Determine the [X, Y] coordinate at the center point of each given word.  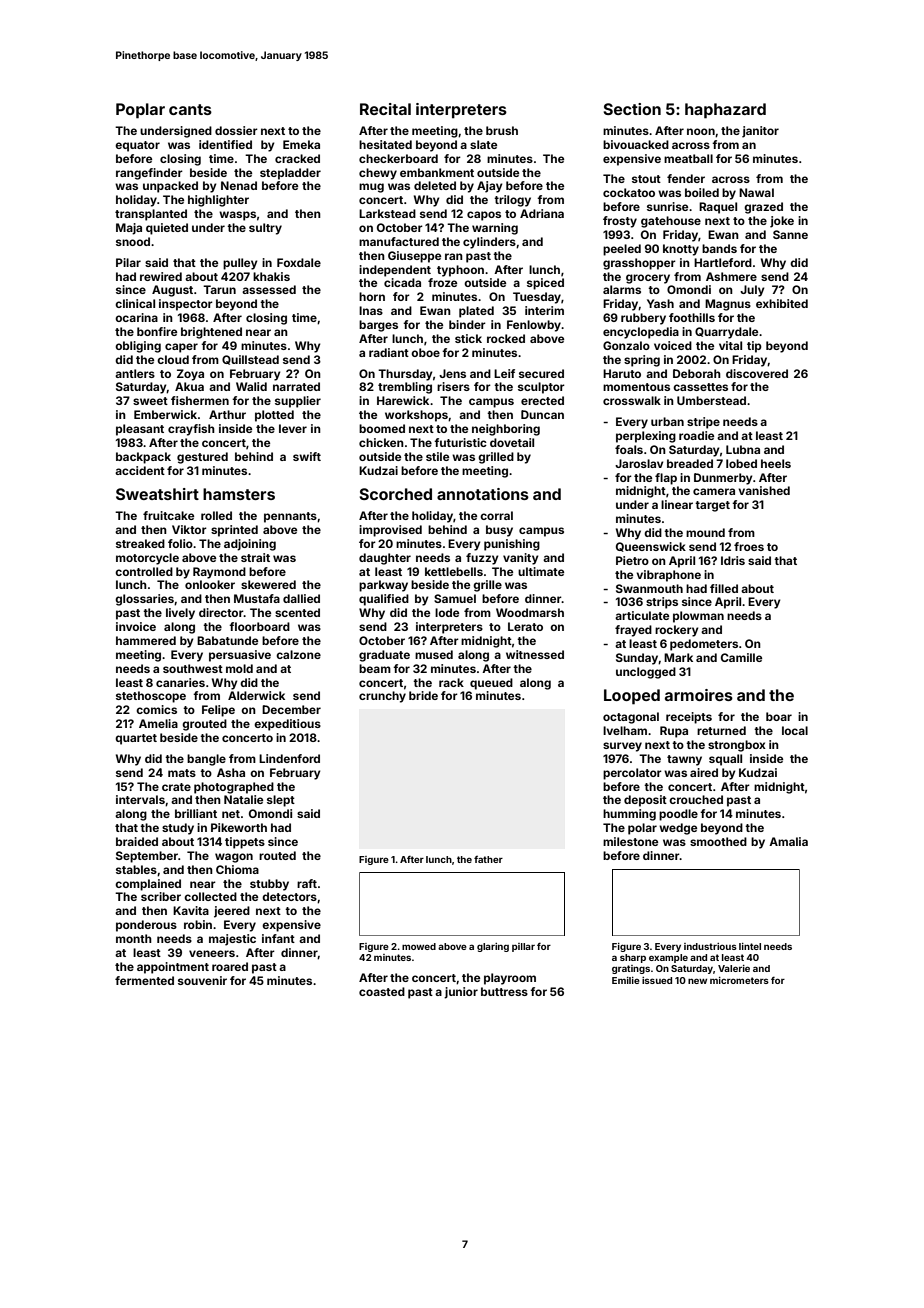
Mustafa [257, 598]
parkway [383, 586]
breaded [690, 463]
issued [657, 980]
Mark [678, 657]
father [488, 859]
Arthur [227, 414]
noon [701, 131]
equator [137, 146]
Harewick [403, 400]
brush [502, 130]
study [178, 829]
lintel [750, 946]
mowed [419, 946]
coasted [382, 991]
